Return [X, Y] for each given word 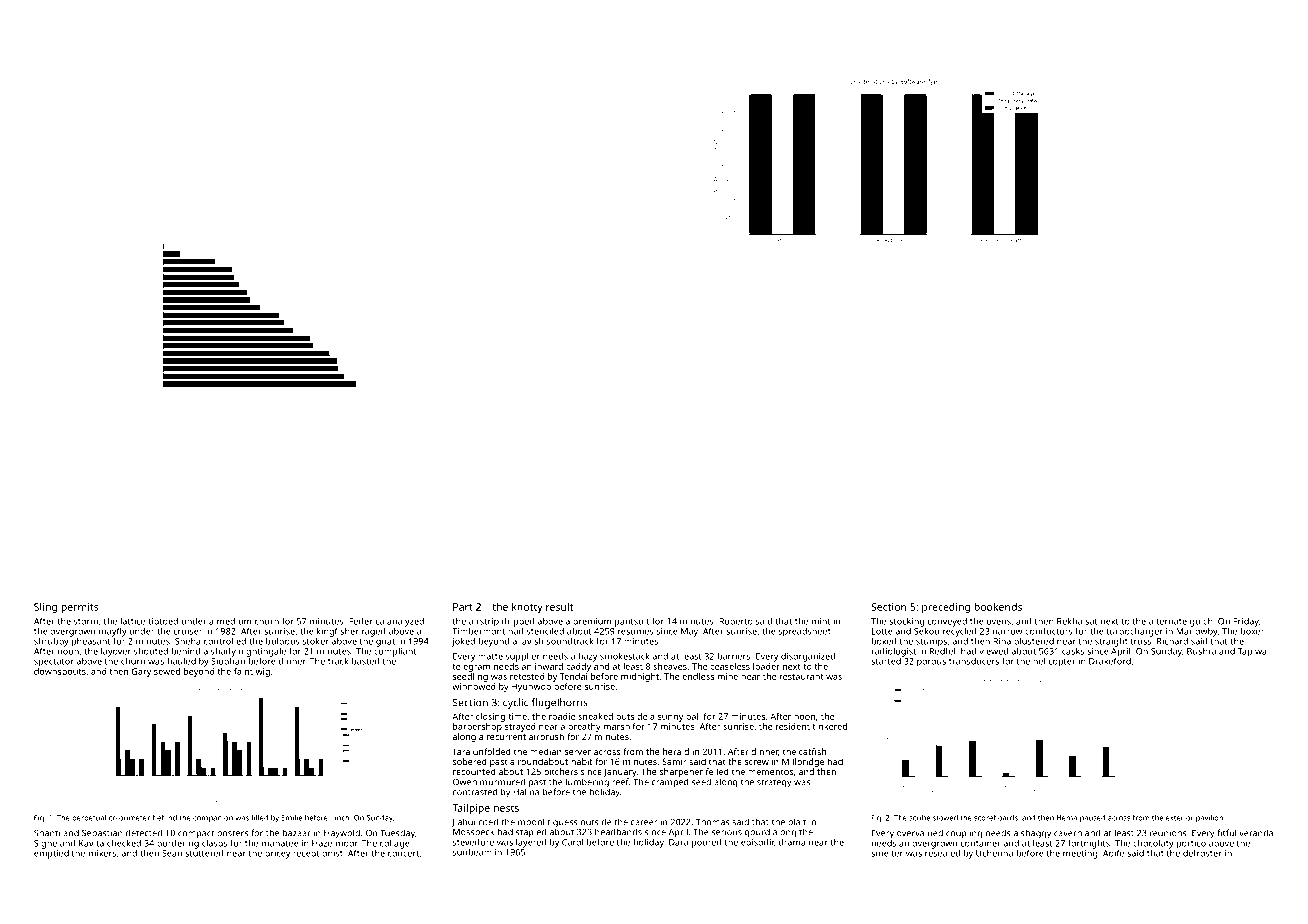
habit [581, 761]
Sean [172, 853]
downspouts [60, 672]
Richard [1172, 641]
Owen [465, 782]
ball [693, 716]
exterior [1180, 818]
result [559, 607]
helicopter [1054, 662]
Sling [45, 608]
